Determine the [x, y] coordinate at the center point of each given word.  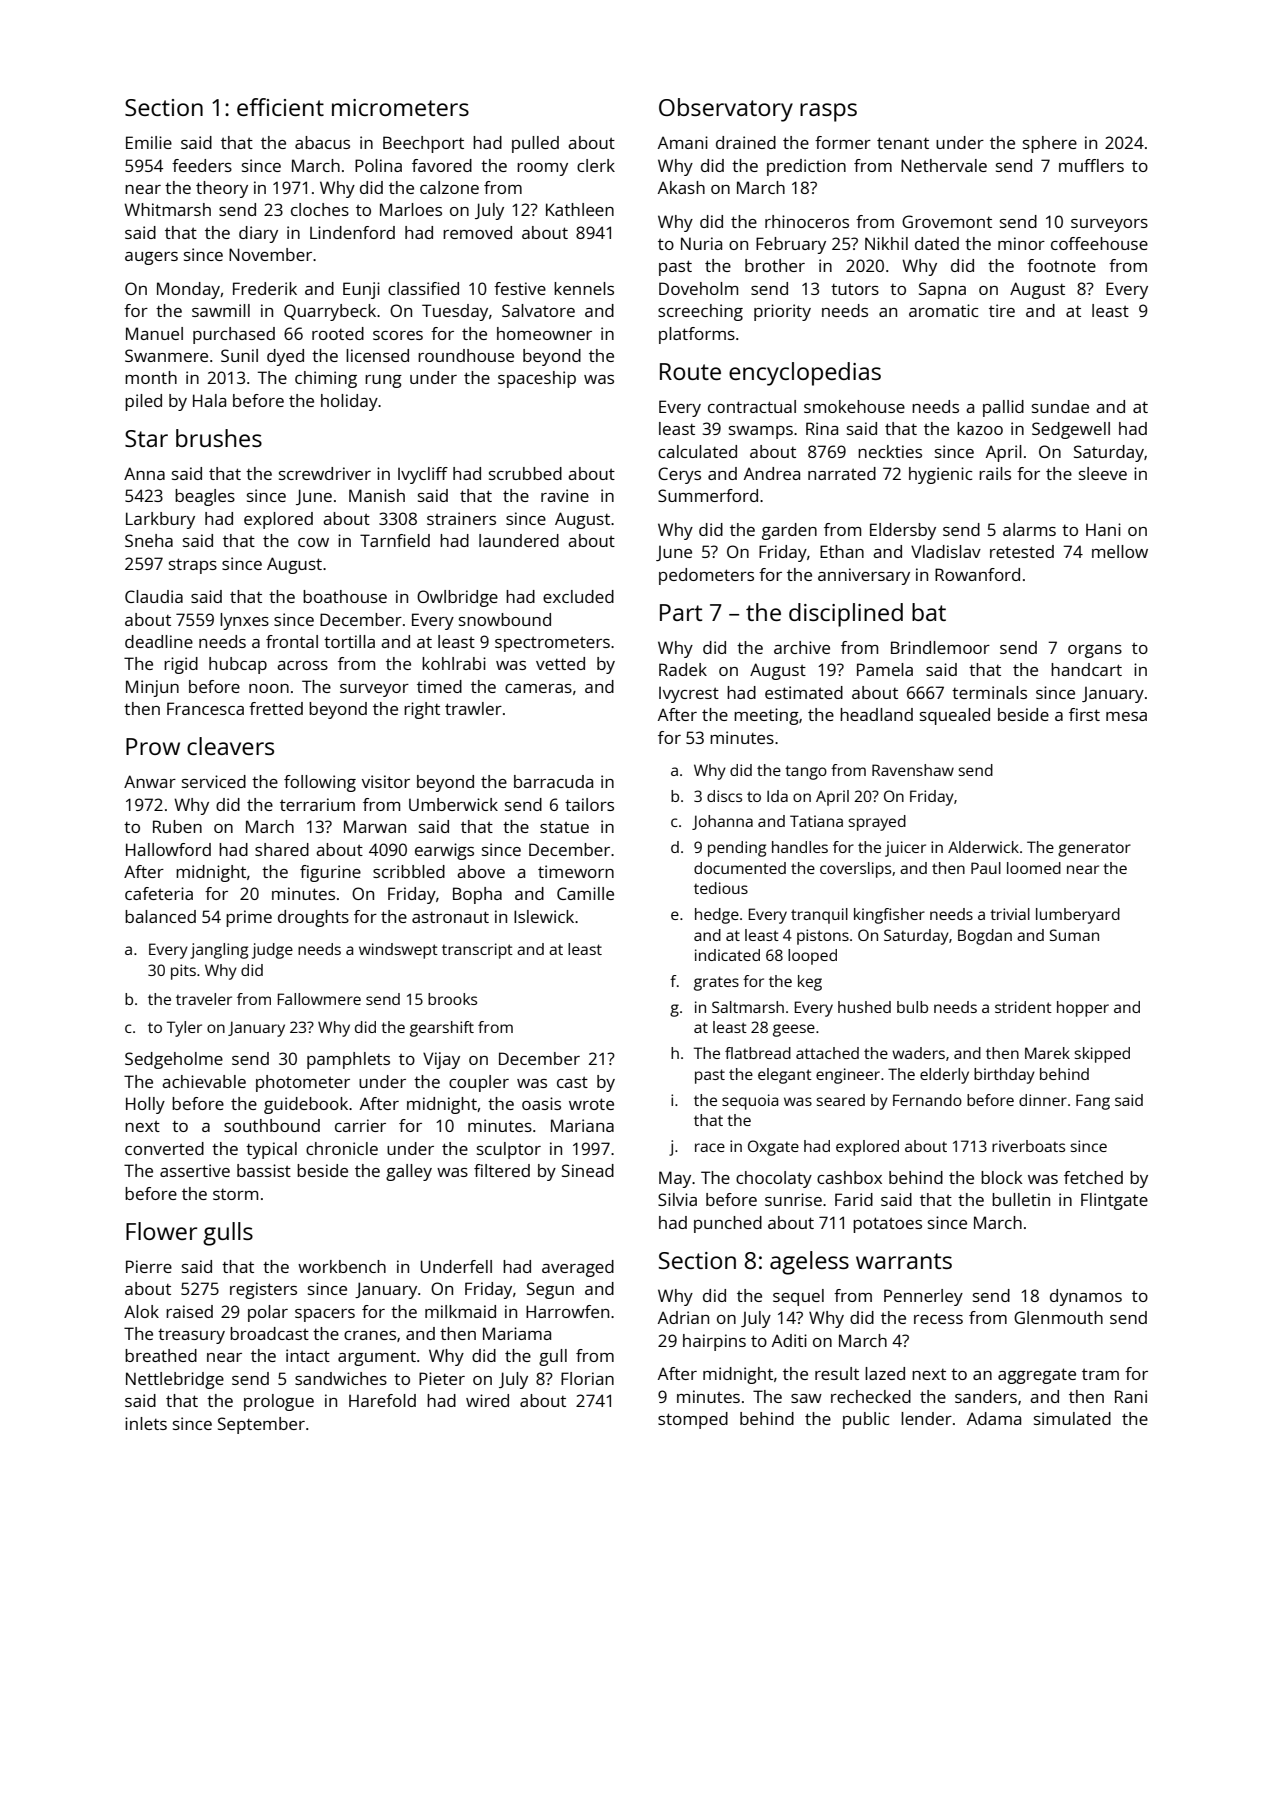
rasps [828, 112]
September [261, 1425]
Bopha [477, 895]
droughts [313, 918]
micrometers [400, 107]
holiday [349, 402]
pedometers [706, 576]
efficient [280, 107]
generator [1094, 849]
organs [1095, 651]
